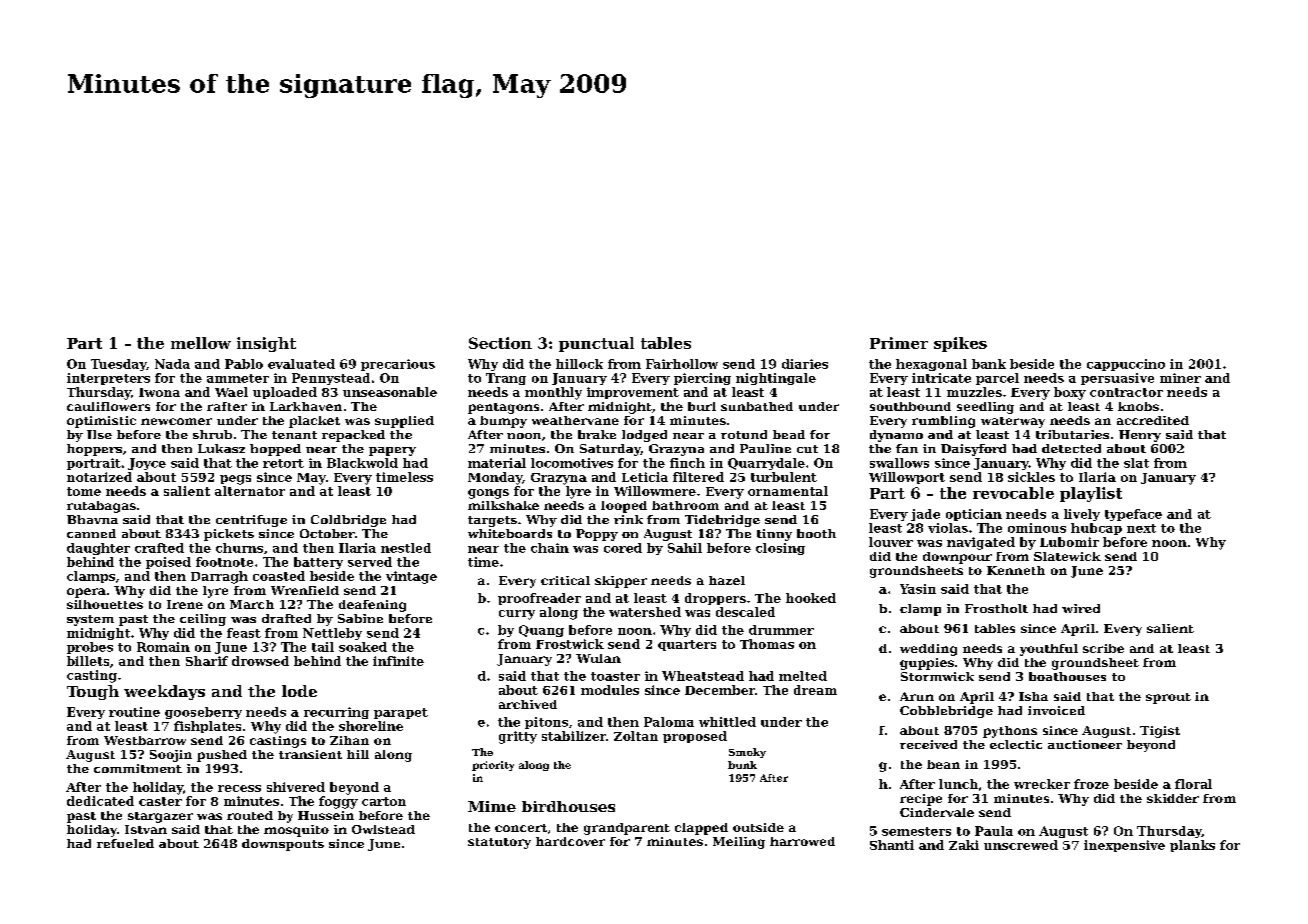  What do you see at coordinates (1037, 528) in the screenshot?
I see `ominous` at bounding box center [1037, 528].
